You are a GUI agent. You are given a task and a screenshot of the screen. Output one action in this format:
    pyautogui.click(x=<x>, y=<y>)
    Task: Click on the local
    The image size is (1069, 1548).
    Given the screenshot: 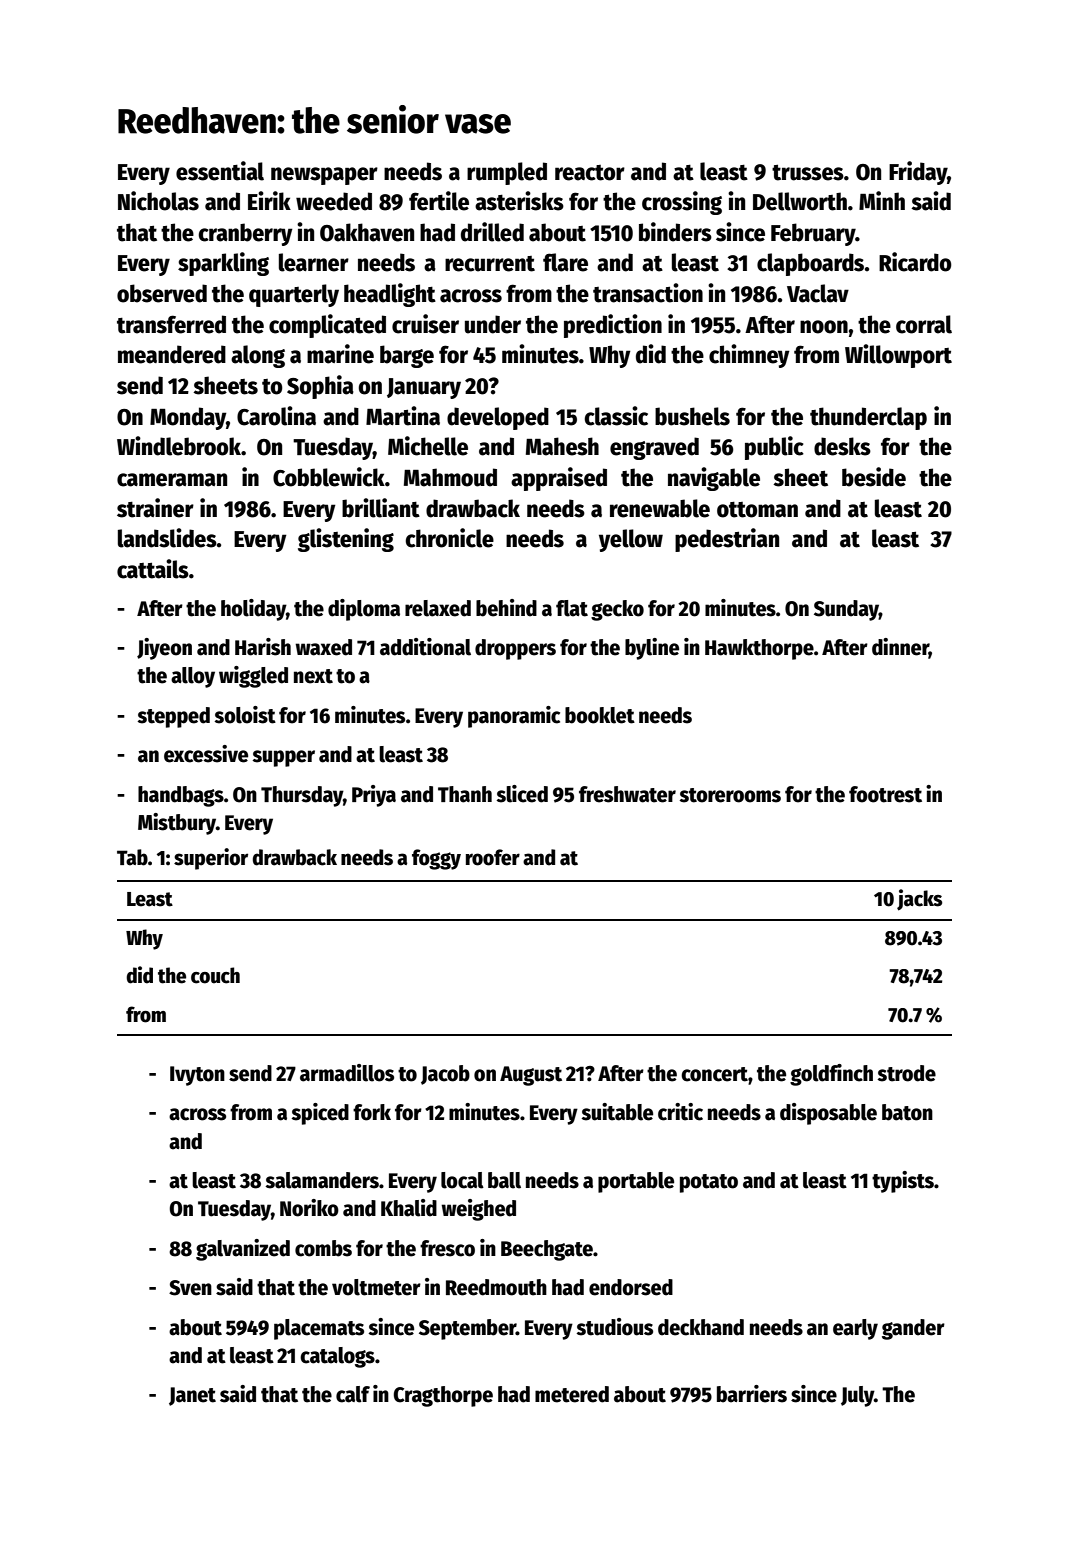 What is the action you would take?
    pyautogui.click(x=462, y=1180)
